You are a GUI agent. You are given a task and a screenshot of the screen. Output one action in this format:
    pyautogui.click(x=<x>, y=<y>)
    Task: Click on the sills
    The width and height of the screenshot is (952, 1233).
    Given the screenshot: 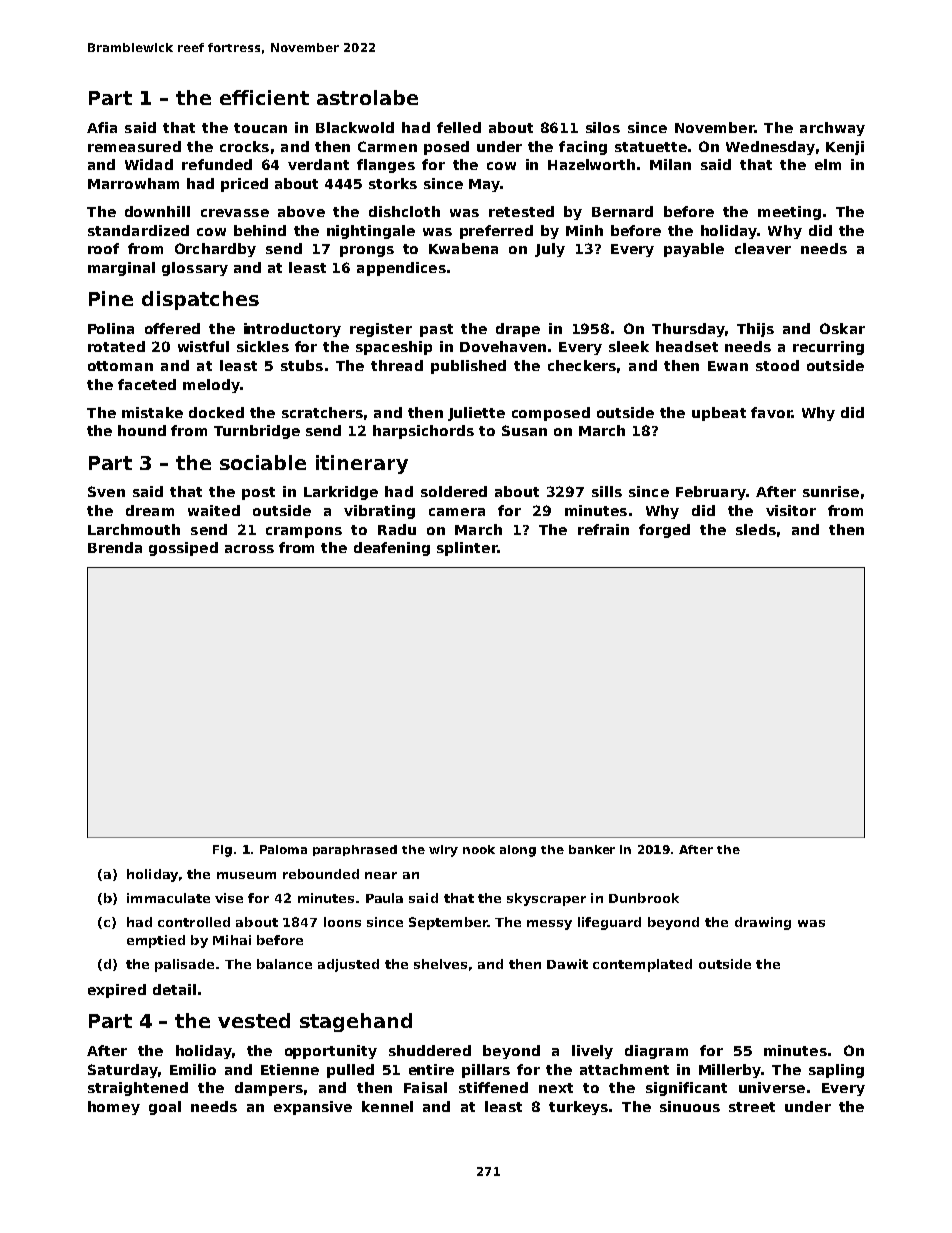 What is the action you would take?
    pyautogui.click(x=607, y=491)
